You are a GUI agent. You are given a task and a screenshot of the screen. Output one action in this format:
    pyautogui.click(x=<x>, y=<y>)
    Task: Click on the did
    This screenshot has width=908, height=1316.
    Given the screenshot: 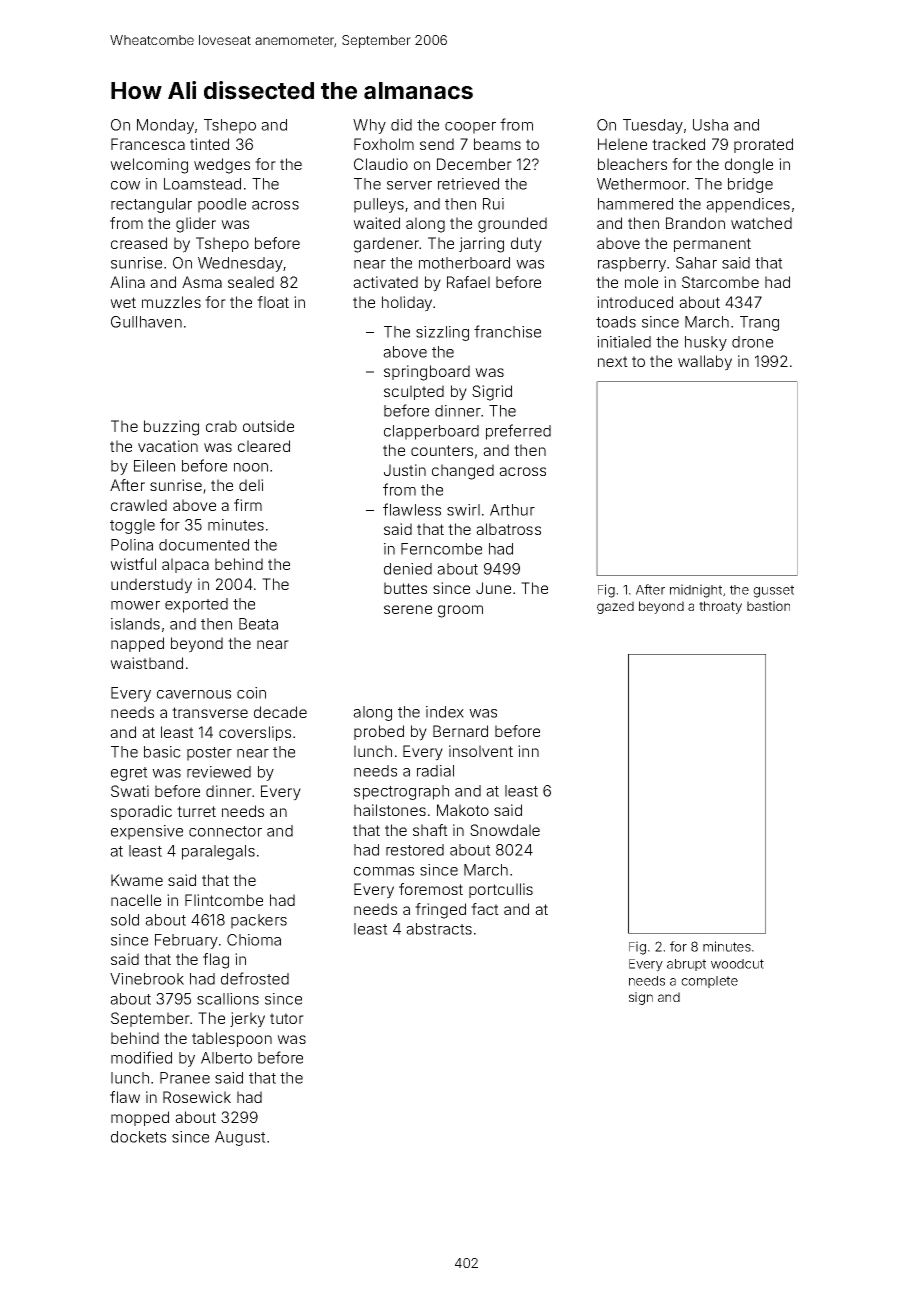 What is the action you would take?
    pyautogui.click(x=401, y=125)
